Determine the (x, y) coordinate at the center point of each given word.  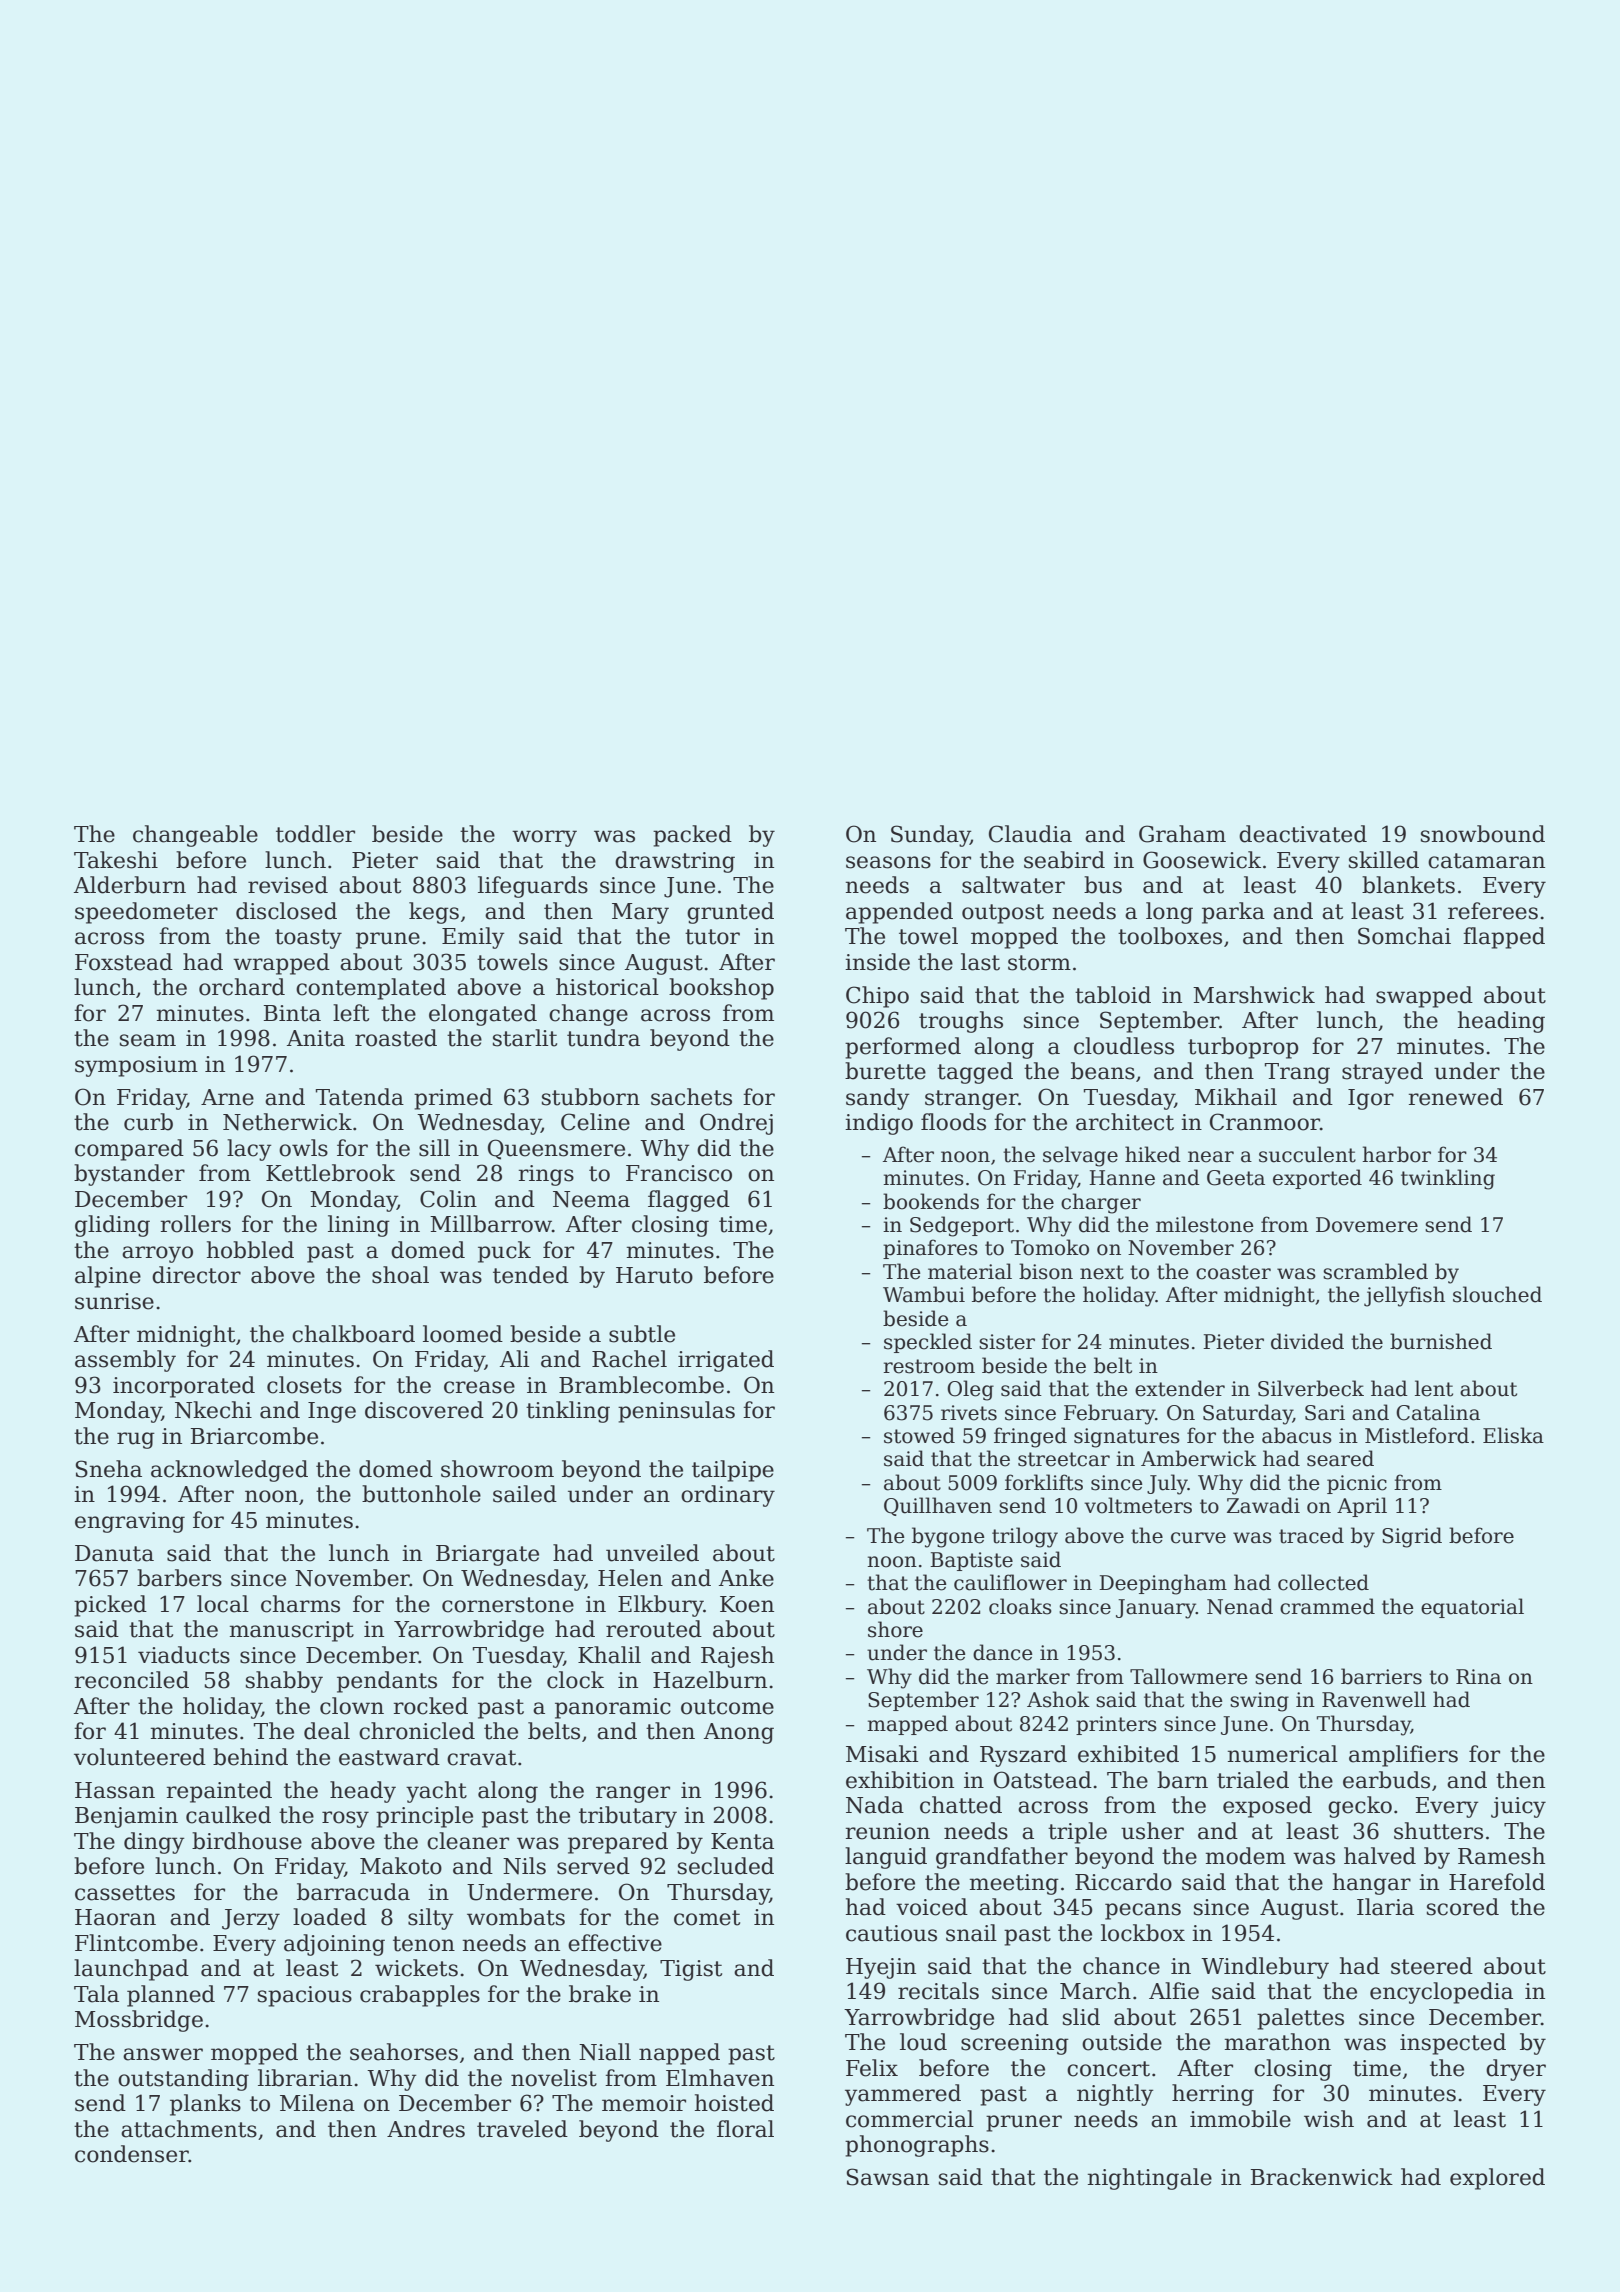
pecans (1143, 1911)
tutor (712, 937)
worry (544, 838)
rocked (431, 1706)
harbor (1396, 1154)
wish (1329, 2119)
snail (971, 1933)
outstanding (183, 2080)
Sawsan (888, 2177)
